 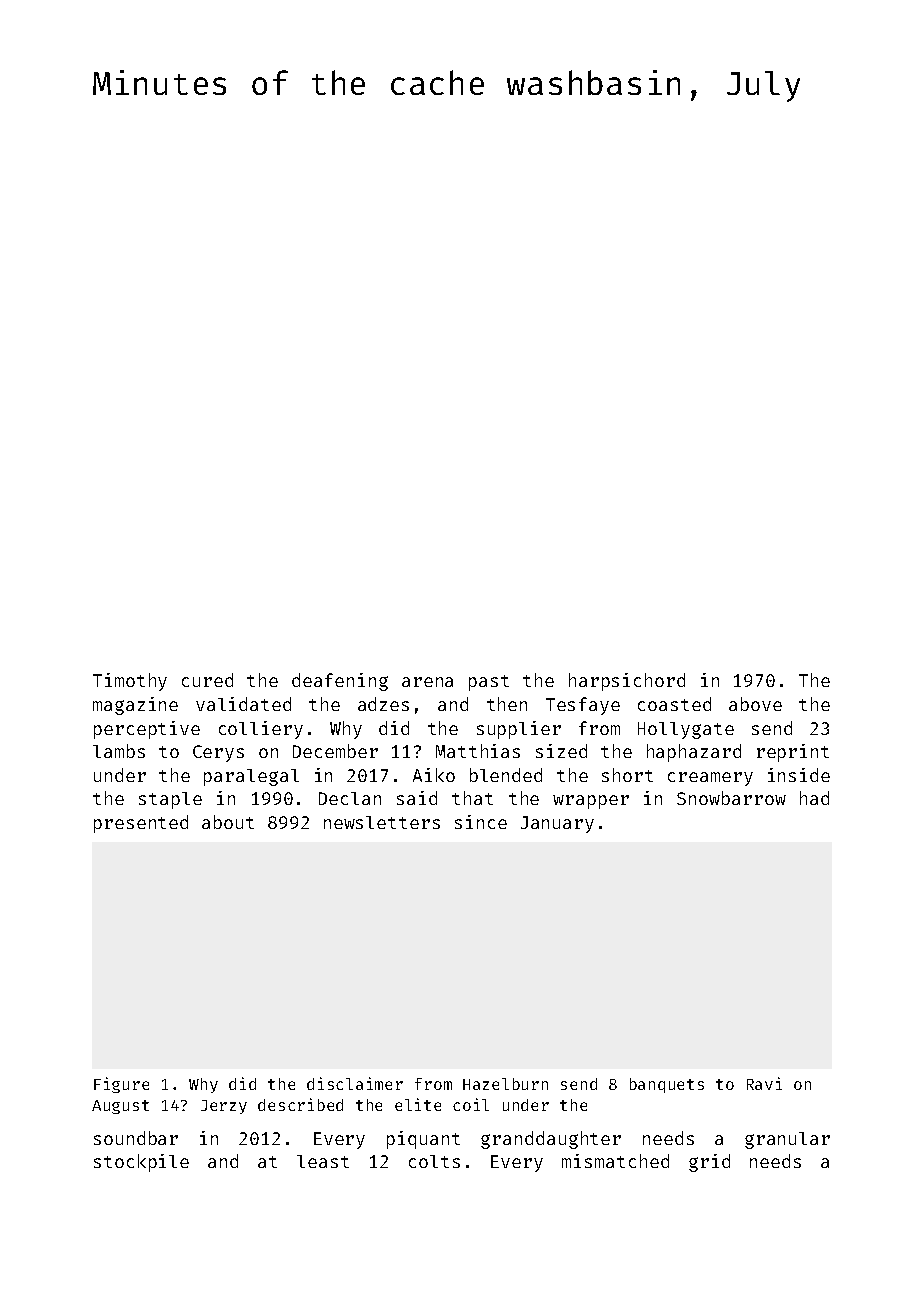 I want to click on granddaughter, so click(x=551, y=1140).
